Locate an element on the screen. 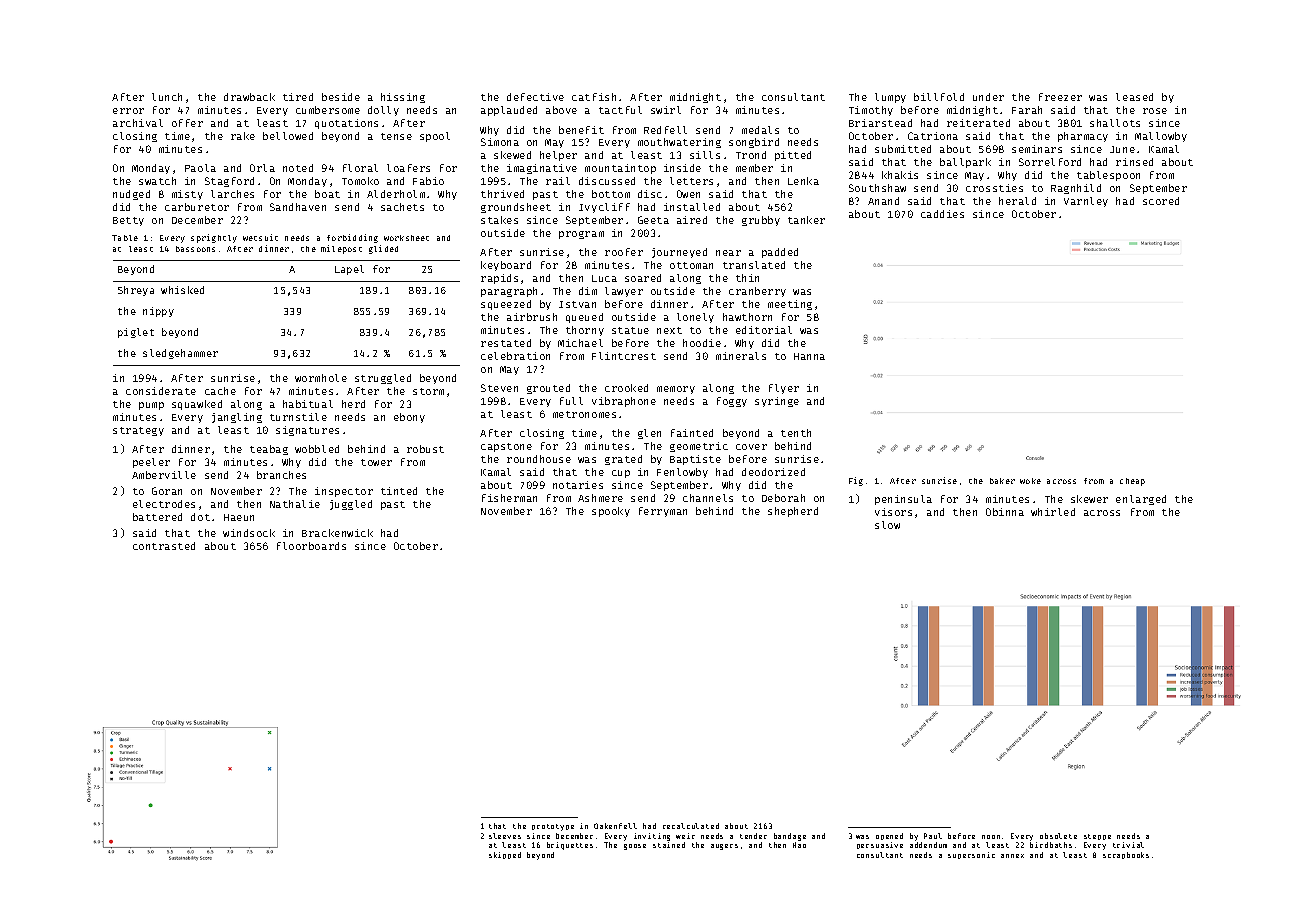 The height and width of the screenshot is (924, 1308). lunch is located at coordinates (167, 97).
